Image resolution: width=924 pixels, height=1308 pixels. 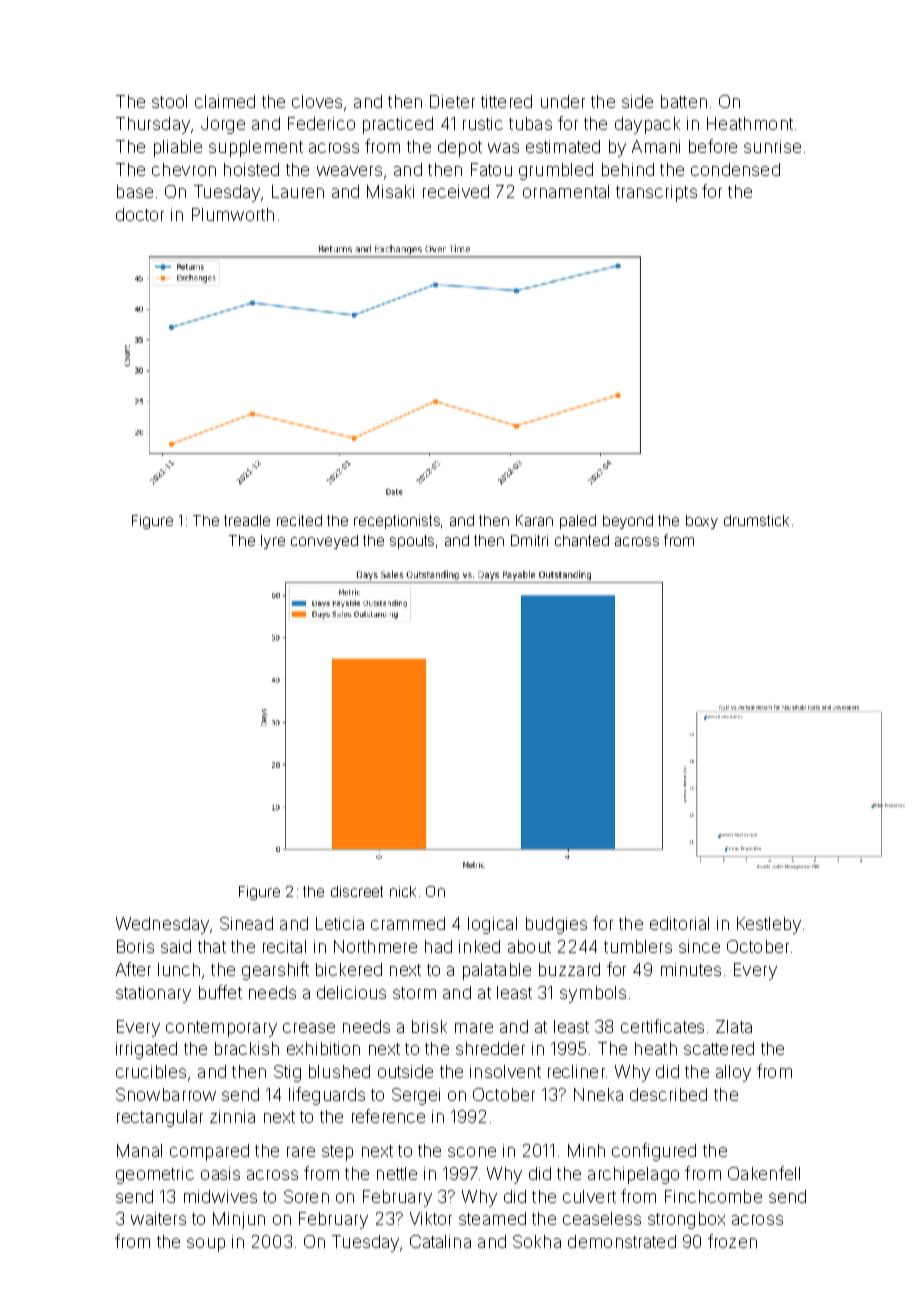 I want to click on daypack, so click(x=647, y=125).
